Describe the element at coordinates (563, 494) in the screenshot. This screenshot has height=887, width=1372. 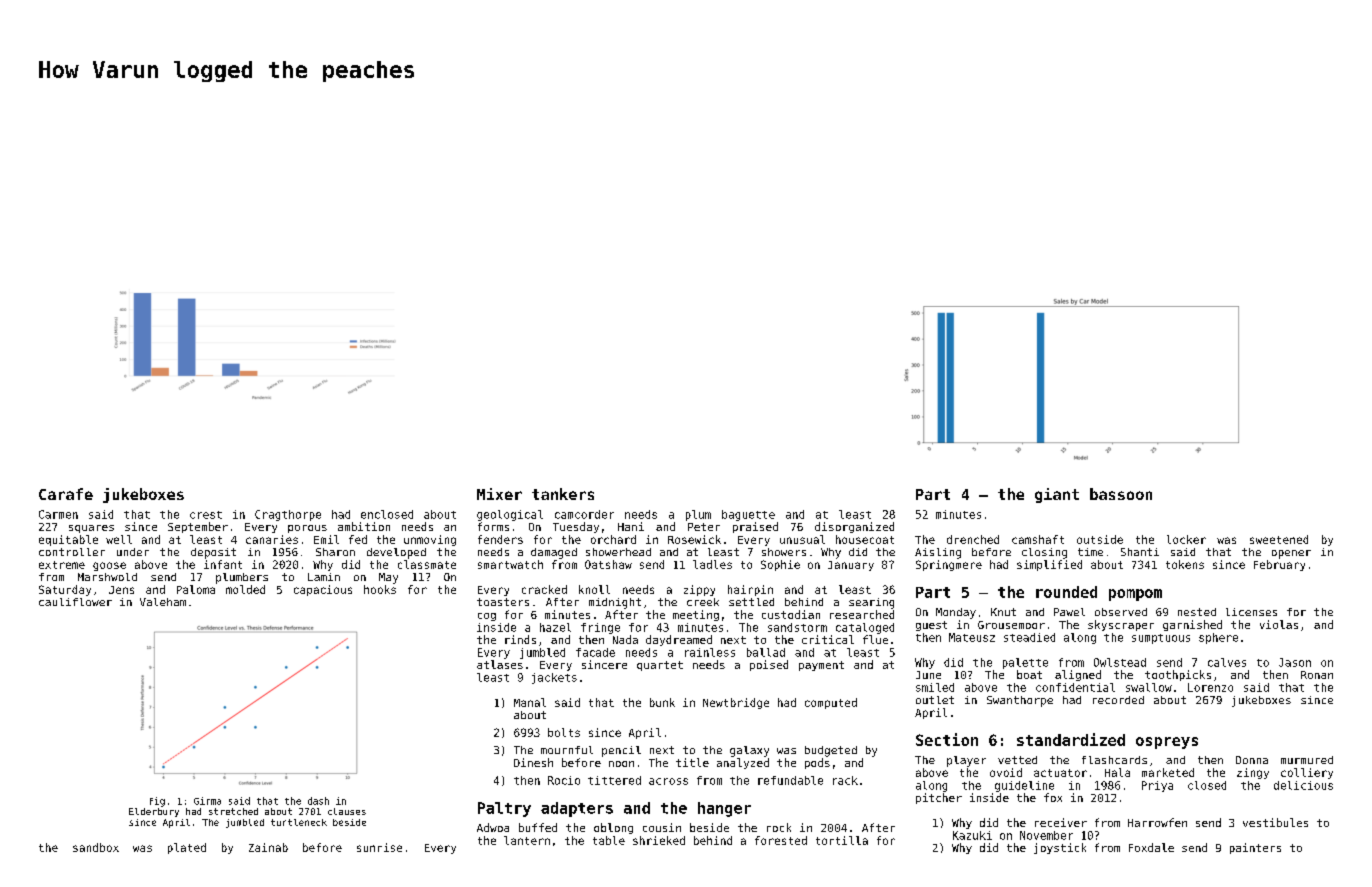
I see `tankers` at that location.
